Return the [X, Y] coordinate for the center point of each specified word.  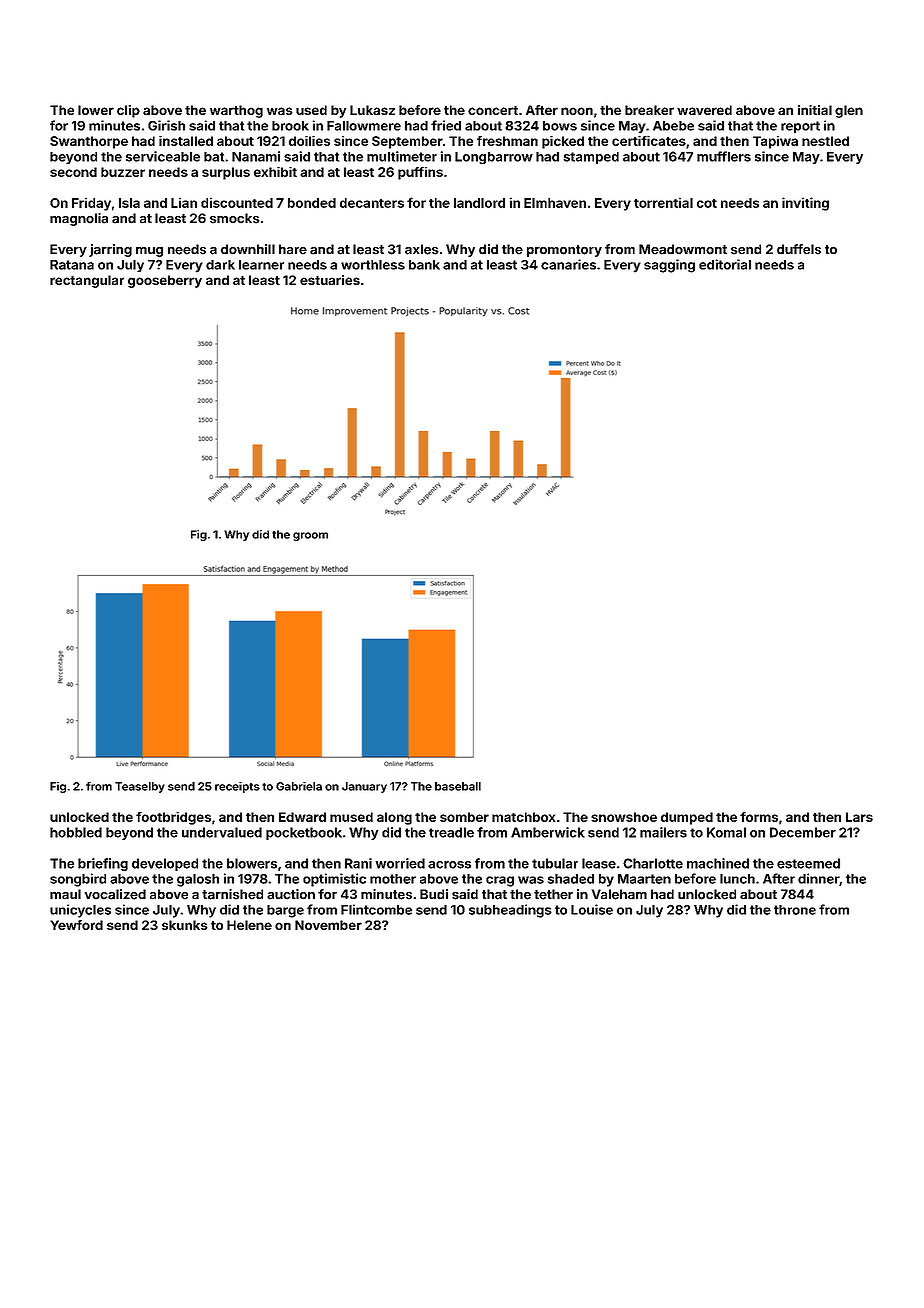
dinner [818, 878]
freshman [507, 141]
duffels [799, 249]
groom [310, 536]
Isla [129, 203]
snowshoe [624, 817]
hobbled [76, 832]
